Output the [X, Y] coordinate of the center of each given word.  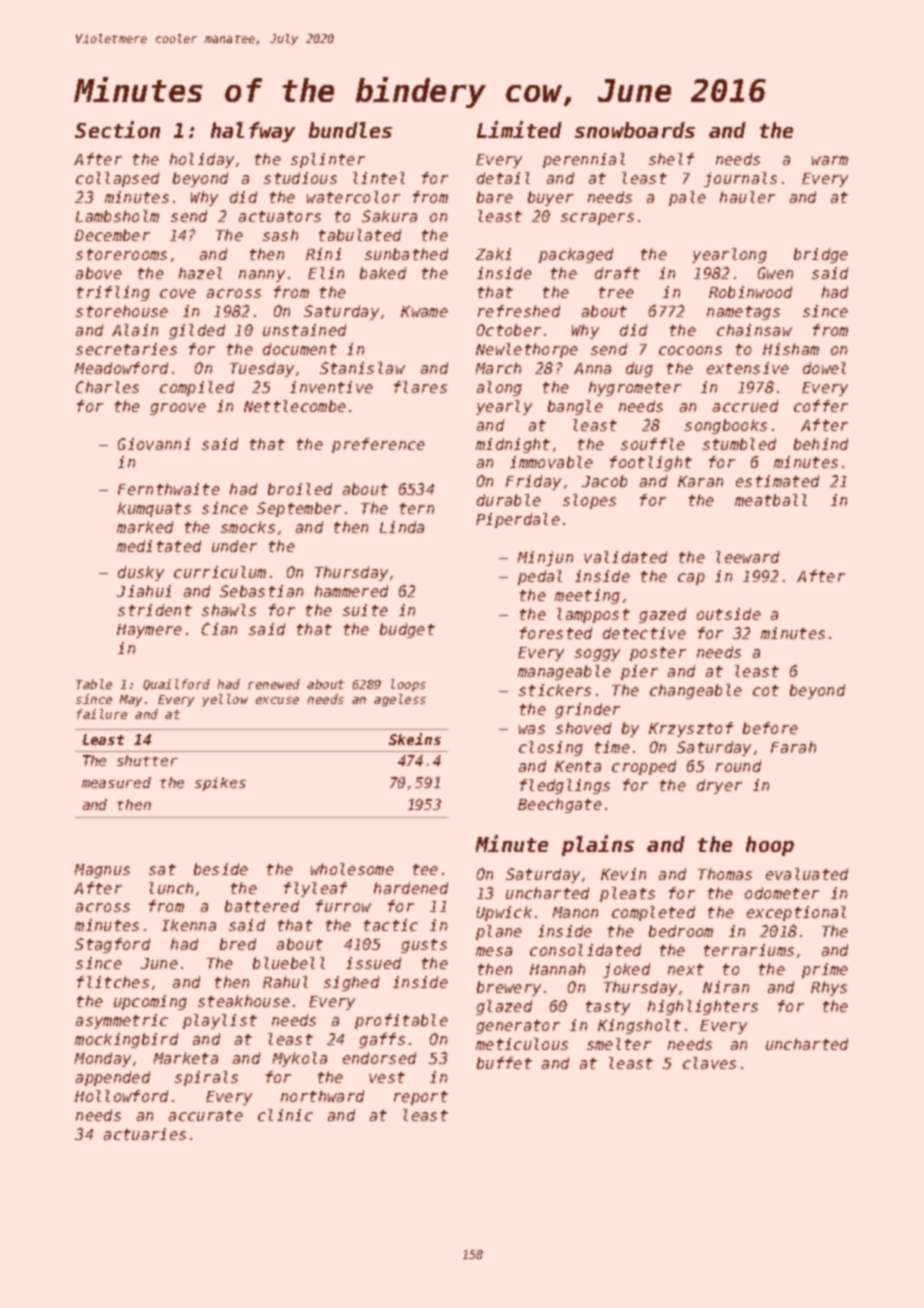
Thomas [725, 874]
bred [238, 944]
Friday [533, 482]
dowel [824, 368]
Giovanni [154, 444]
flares [420, 387]
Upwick [504, 913]
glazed [504, 1007]
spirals [206, 1078]
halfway [253, 132]
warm [830, 160]
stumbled [739, 444]
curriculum [220, 572]
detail [503, 178]
